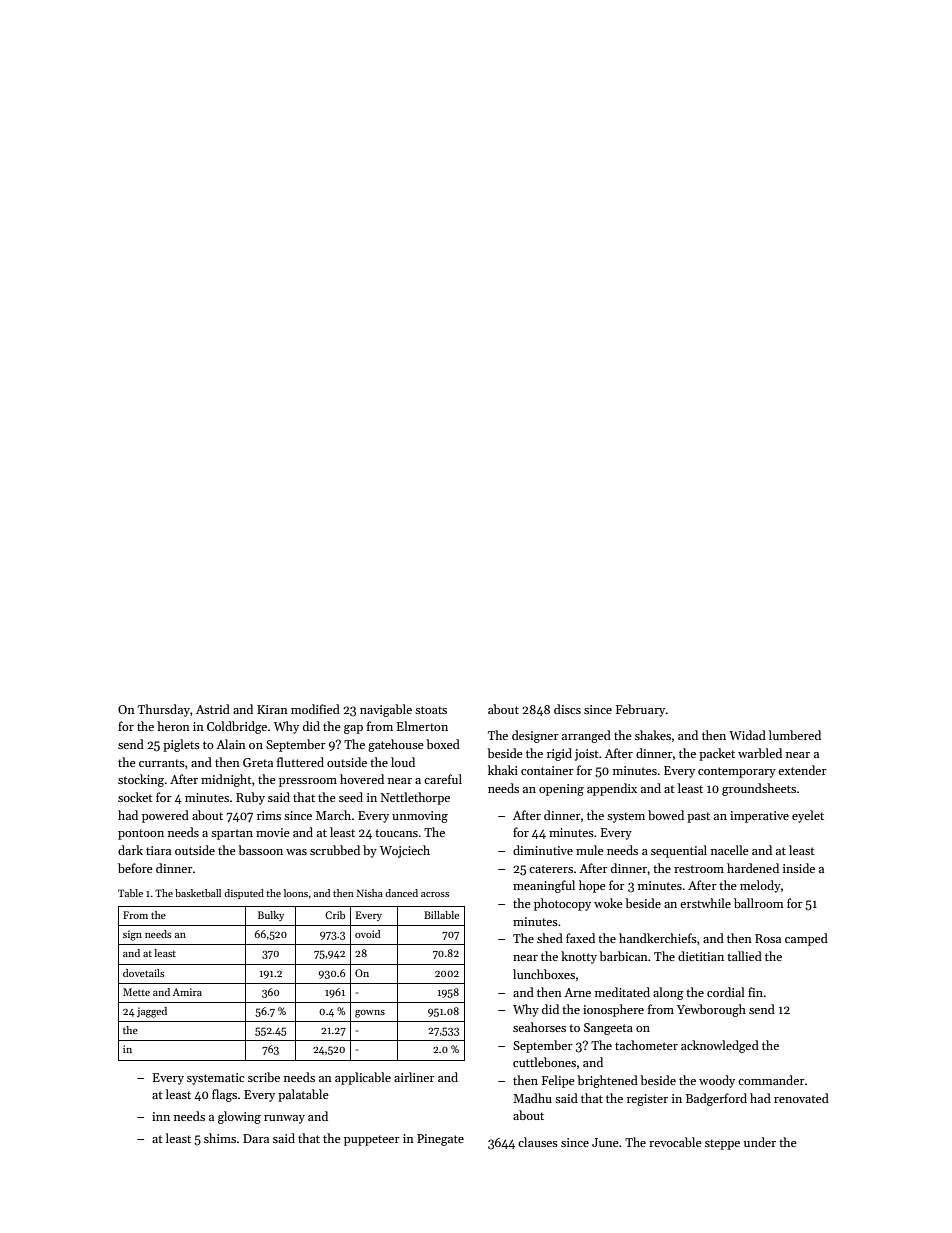 This screenshot has height=1233, width=952. I want to click on register, so click(647, 1100).
